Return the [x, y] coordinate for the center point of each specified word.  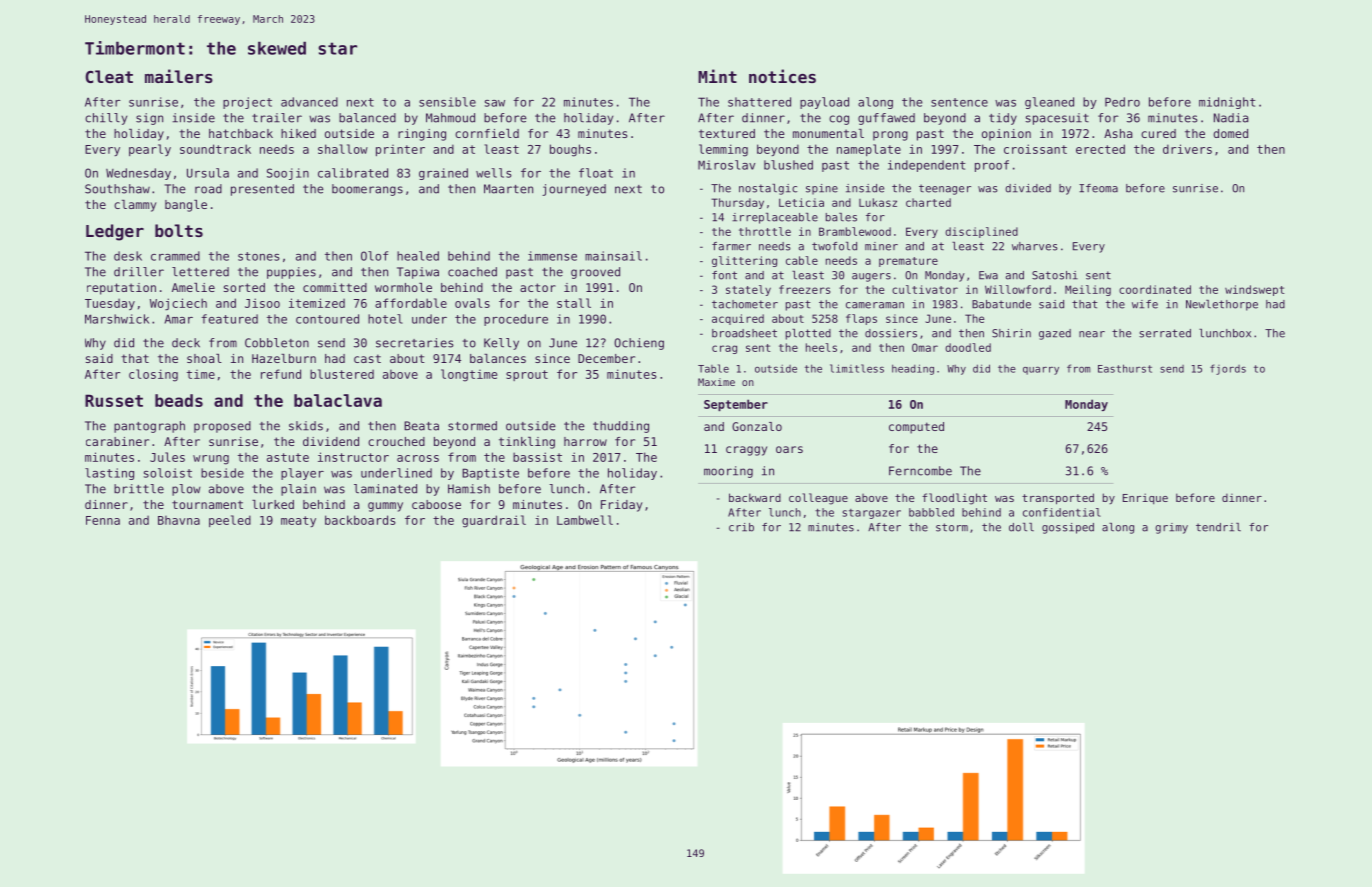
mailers [179, 76]
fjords [1228, 369]
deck [186, 343]
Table [713, 368]
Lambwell [585, 520]
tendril [1218, 527]
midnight [1227, 103]
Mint [717, 76]
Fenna [103, 520]
